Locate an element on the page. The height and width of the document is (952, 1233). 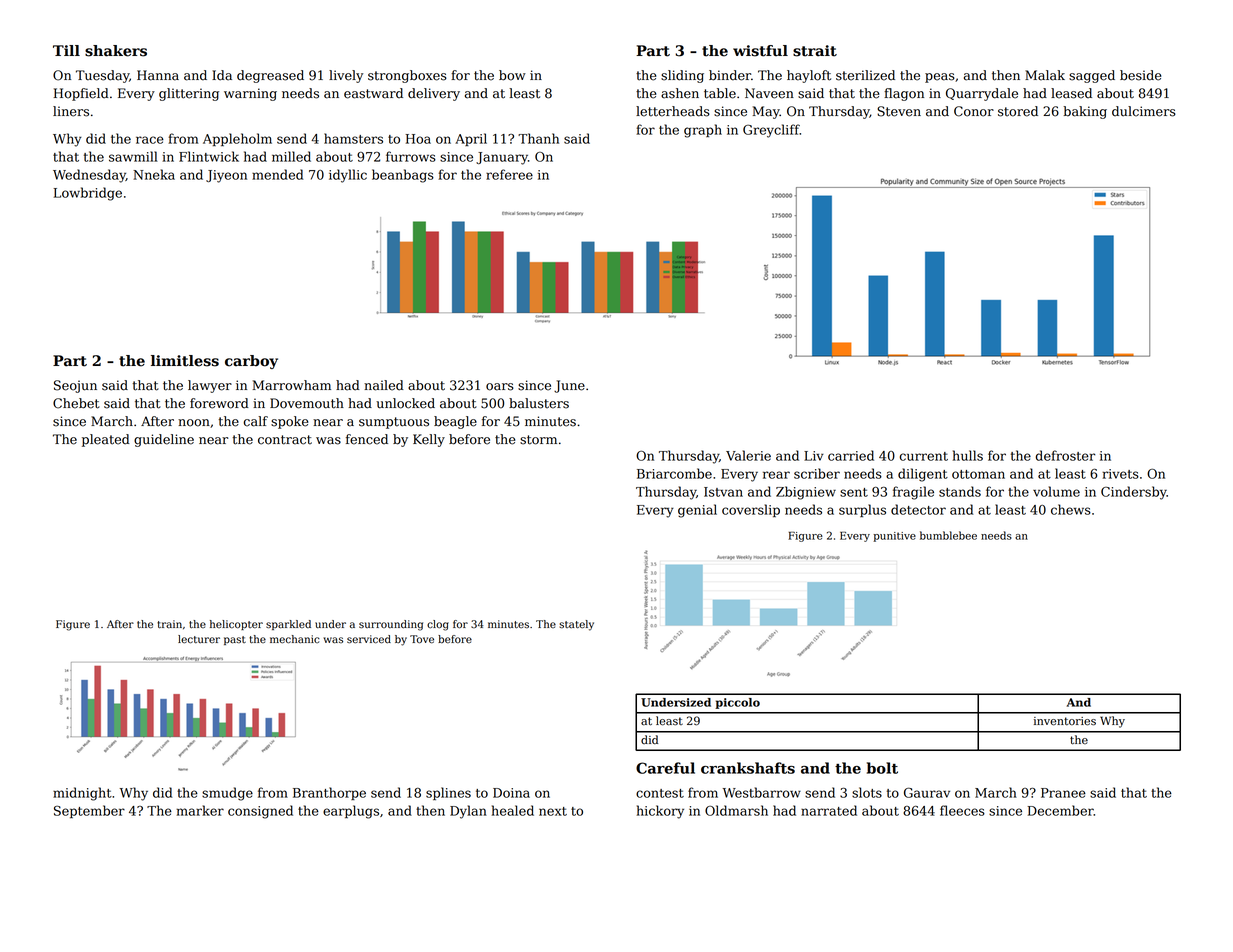
piccolo is located at coordinates (737, 703).
